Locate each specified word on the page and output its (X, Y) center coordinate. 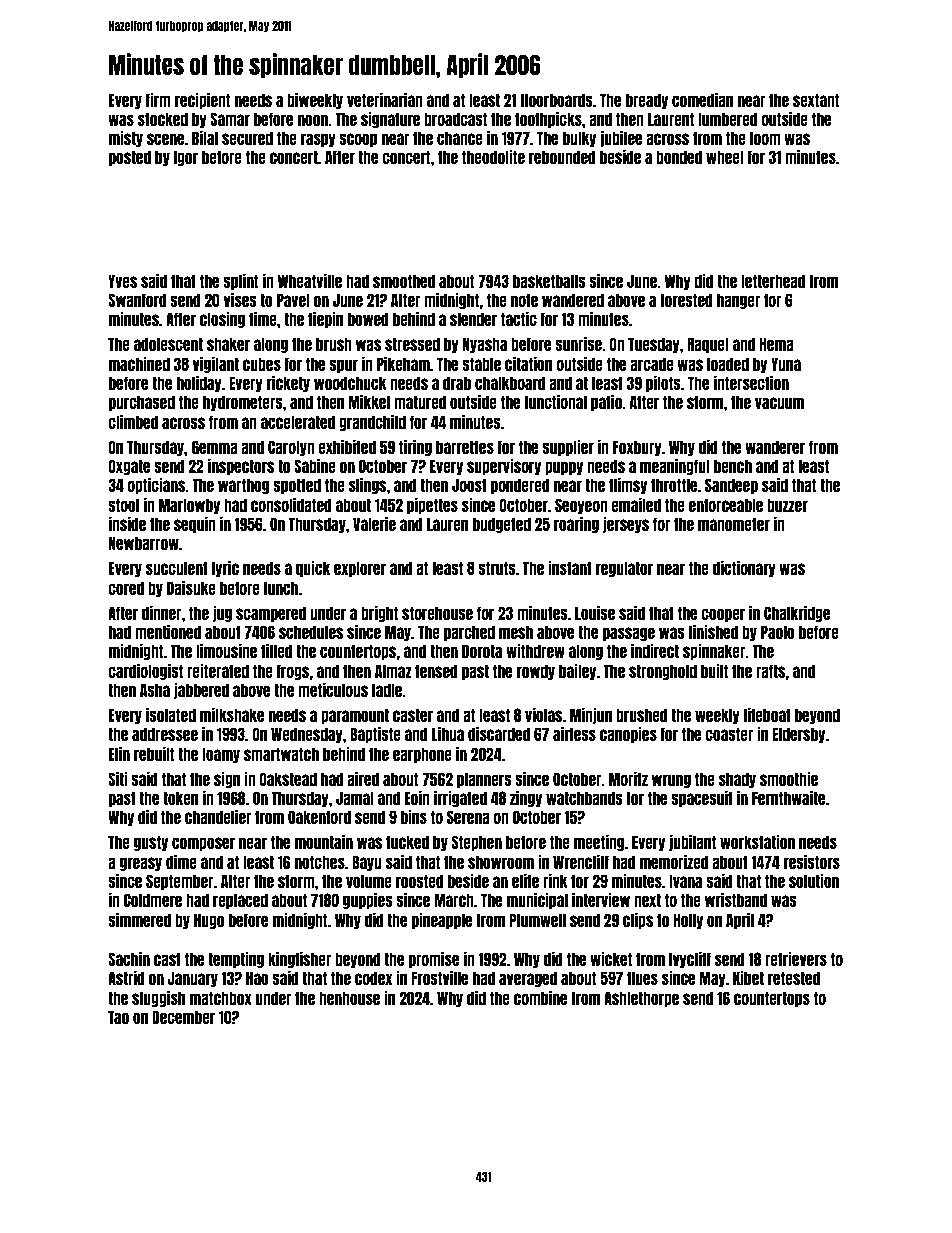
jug (222, 613)
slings (367, 485)
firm (158, 99)
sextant (816, 100)
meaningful (675, 466)
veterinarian (385, 99)
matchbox (221, 998)
